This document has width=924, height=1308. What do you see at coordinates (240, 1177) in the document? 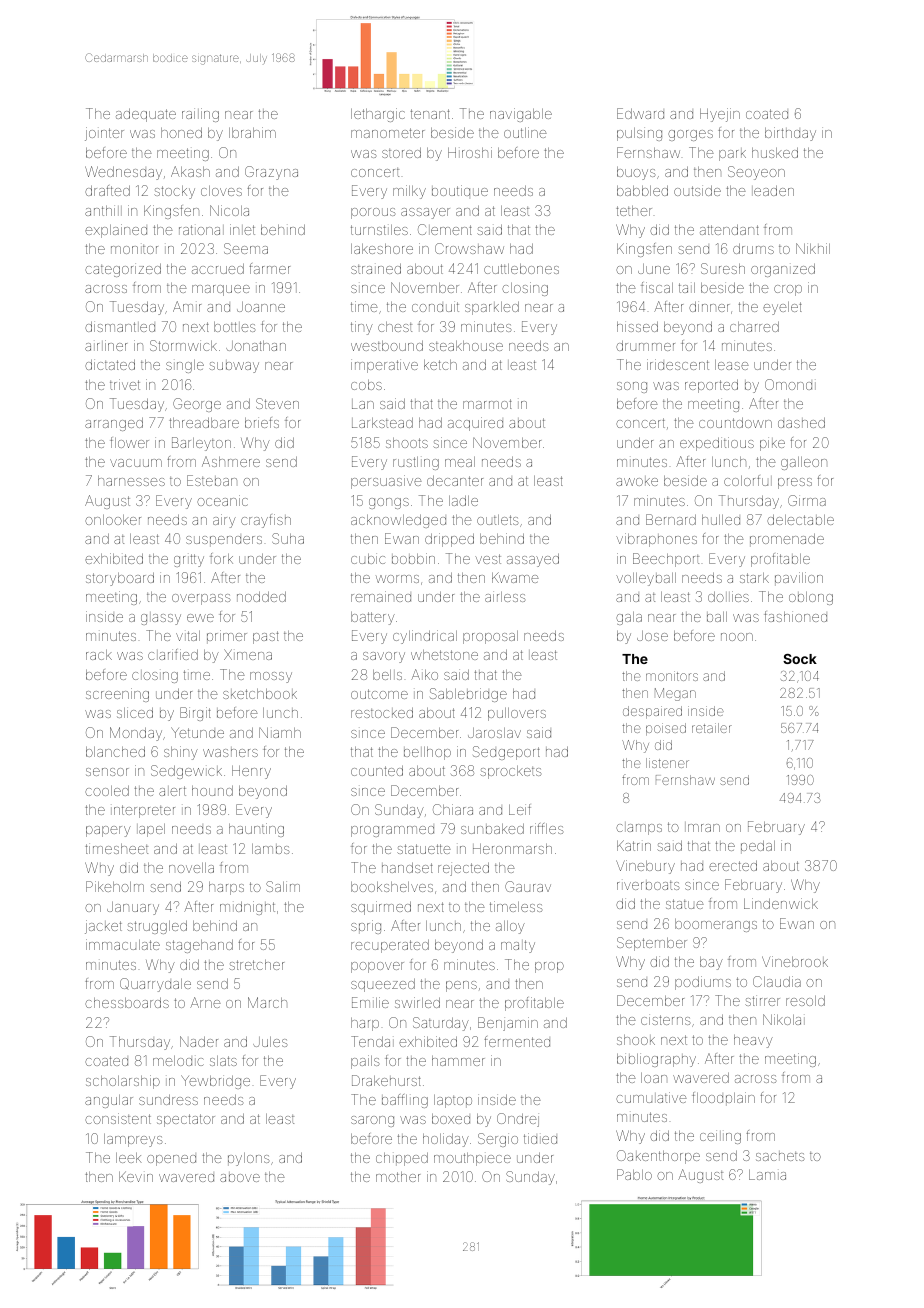
I see `above` at bounding box center [240, 1177].
